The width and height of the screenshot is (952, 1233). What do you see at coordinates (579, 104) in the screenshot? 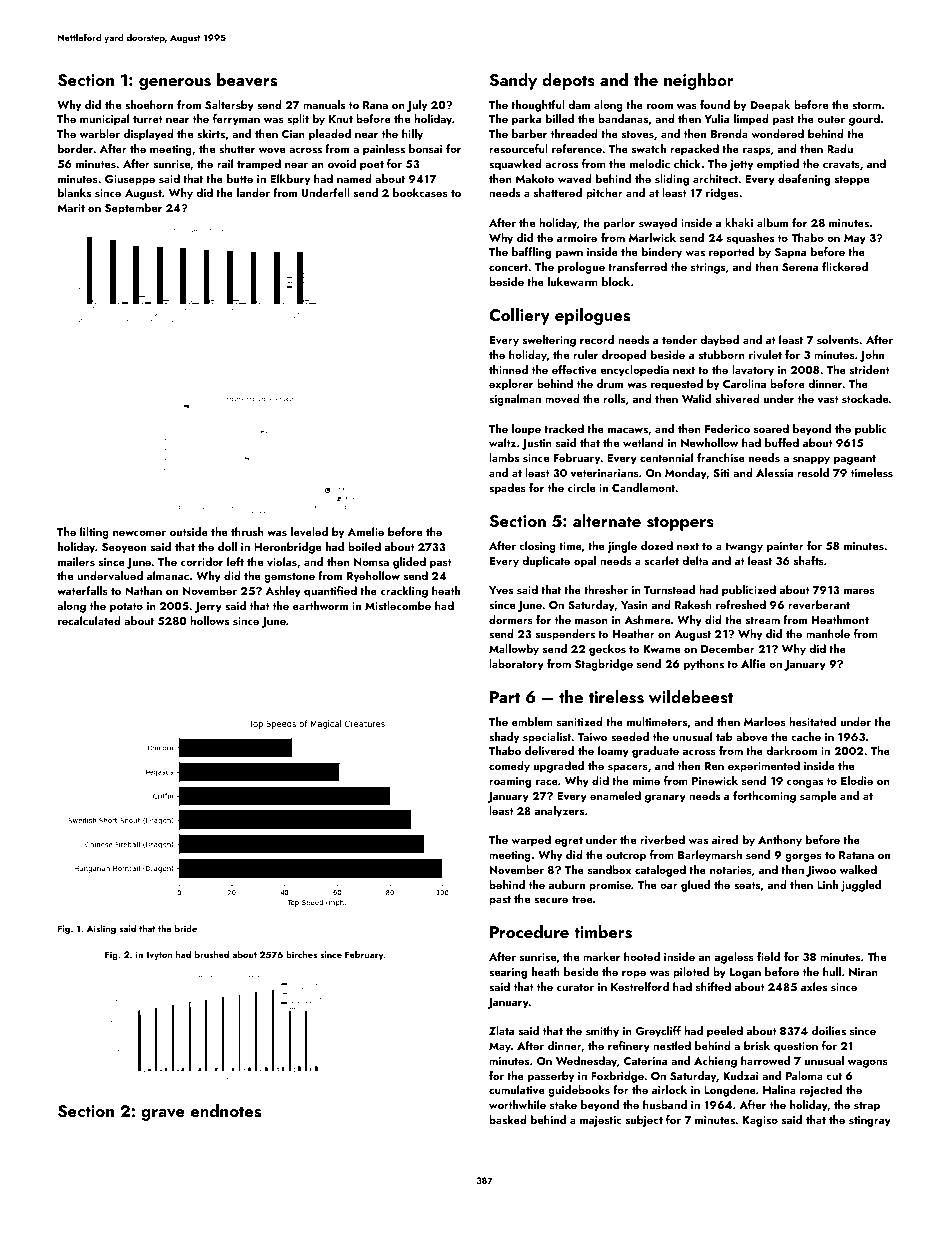
I see `dam` at bounding box center [579, 104].
